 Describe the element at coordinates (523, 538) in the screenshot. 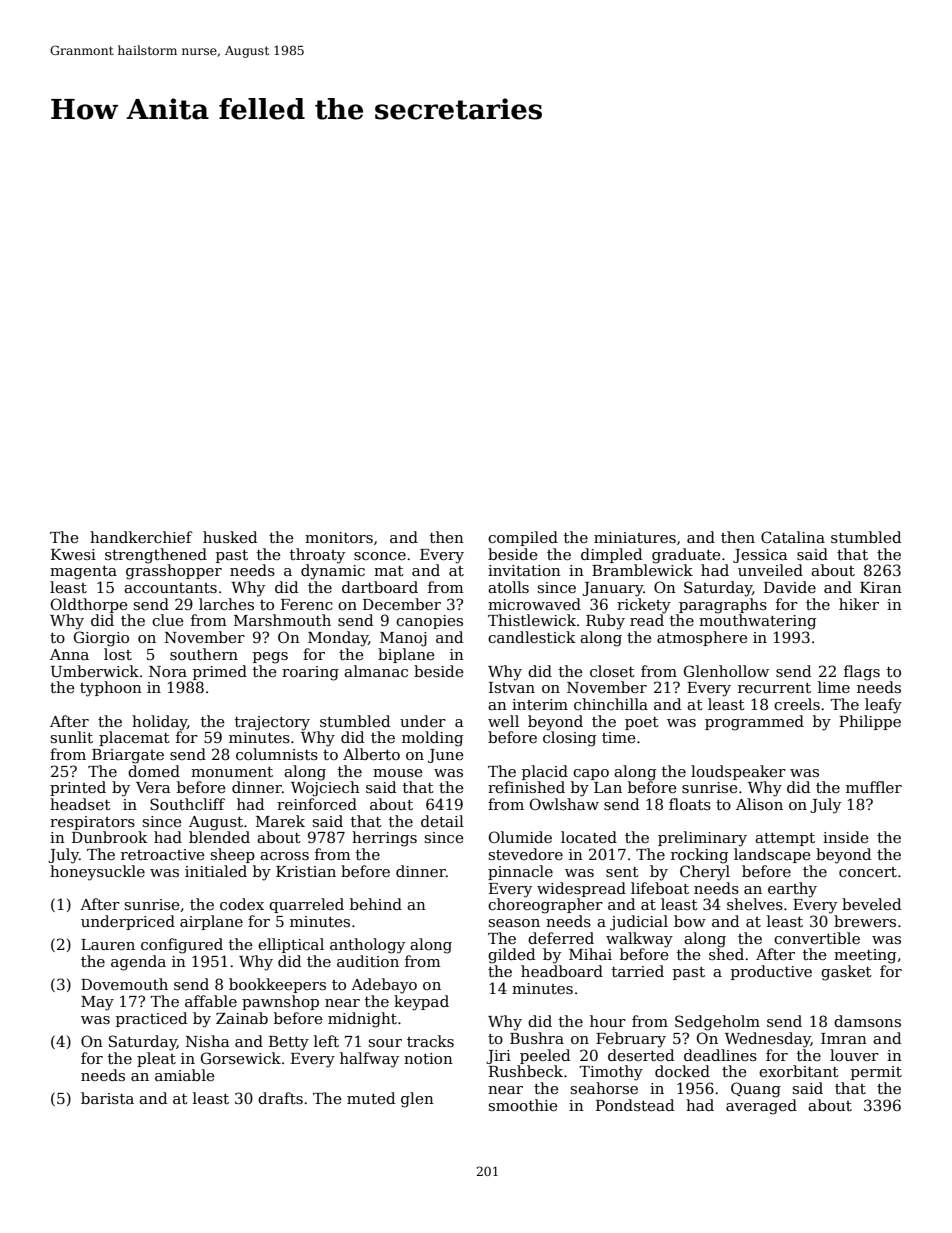

I see `compiled` at that location.
